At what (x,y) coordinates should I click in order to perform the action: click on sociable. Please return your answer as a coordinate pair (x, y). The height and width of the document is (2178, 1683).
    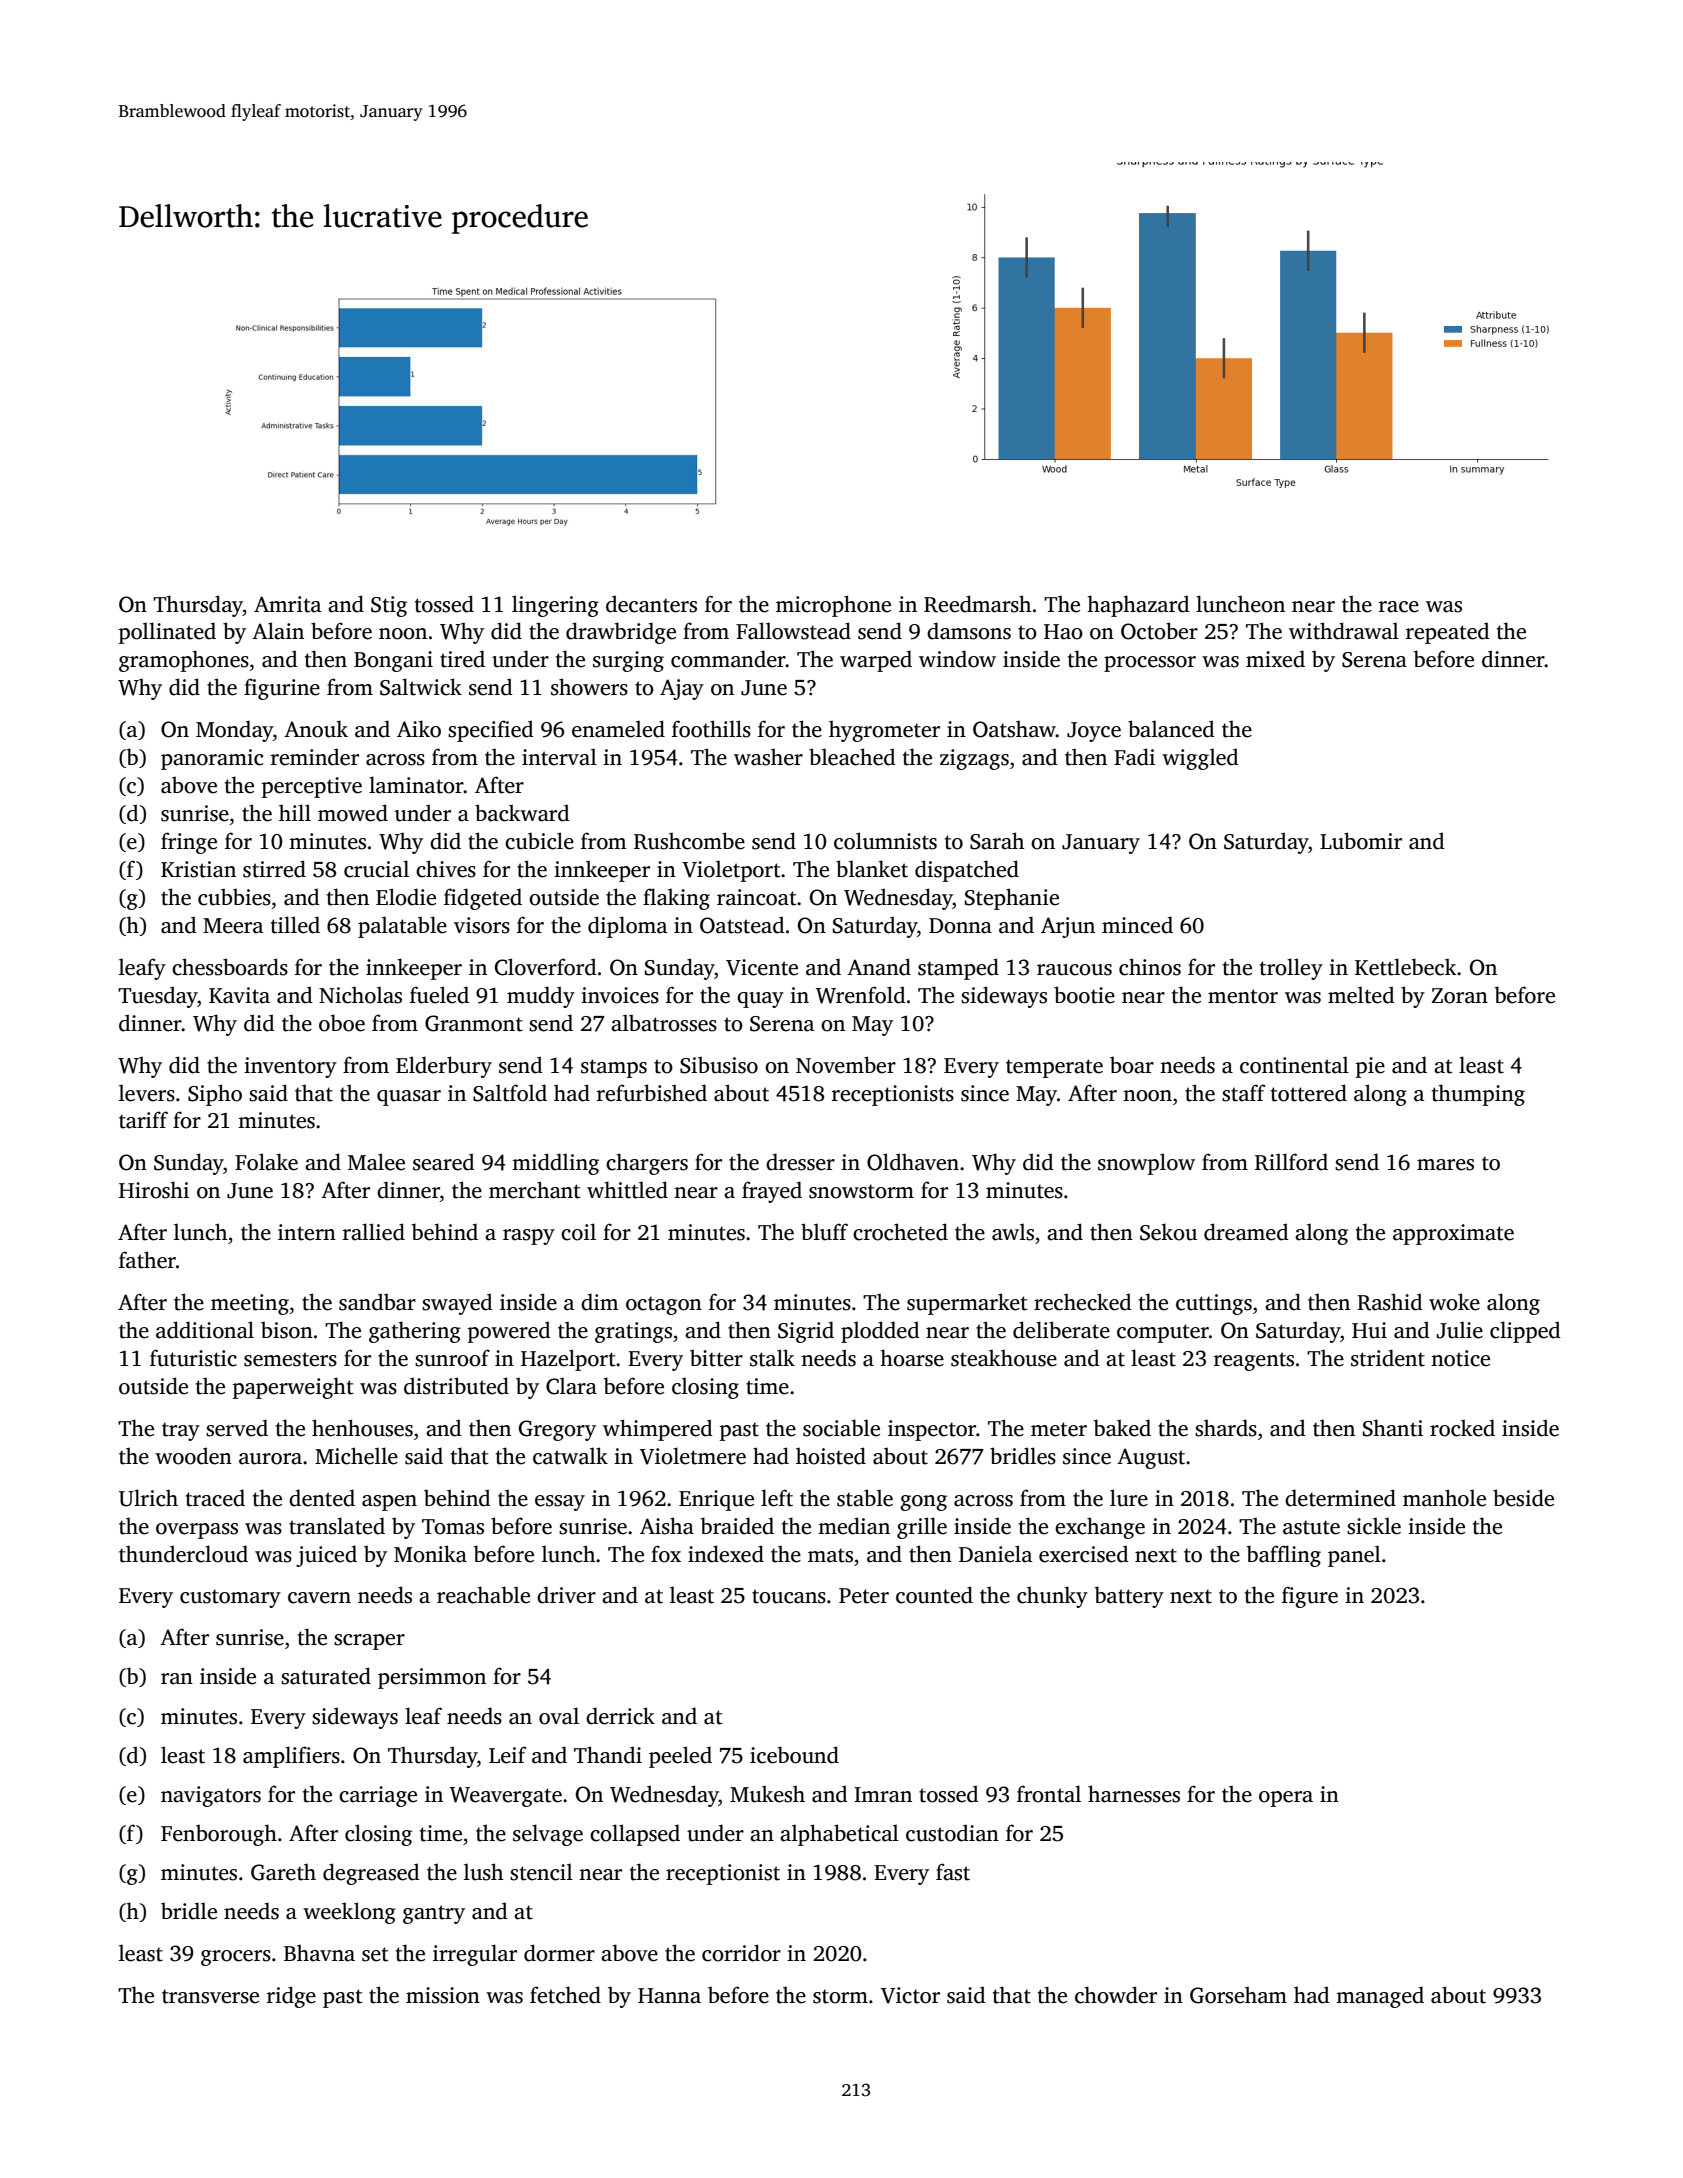
    Looking at the image, I should click on (841, 1428).
